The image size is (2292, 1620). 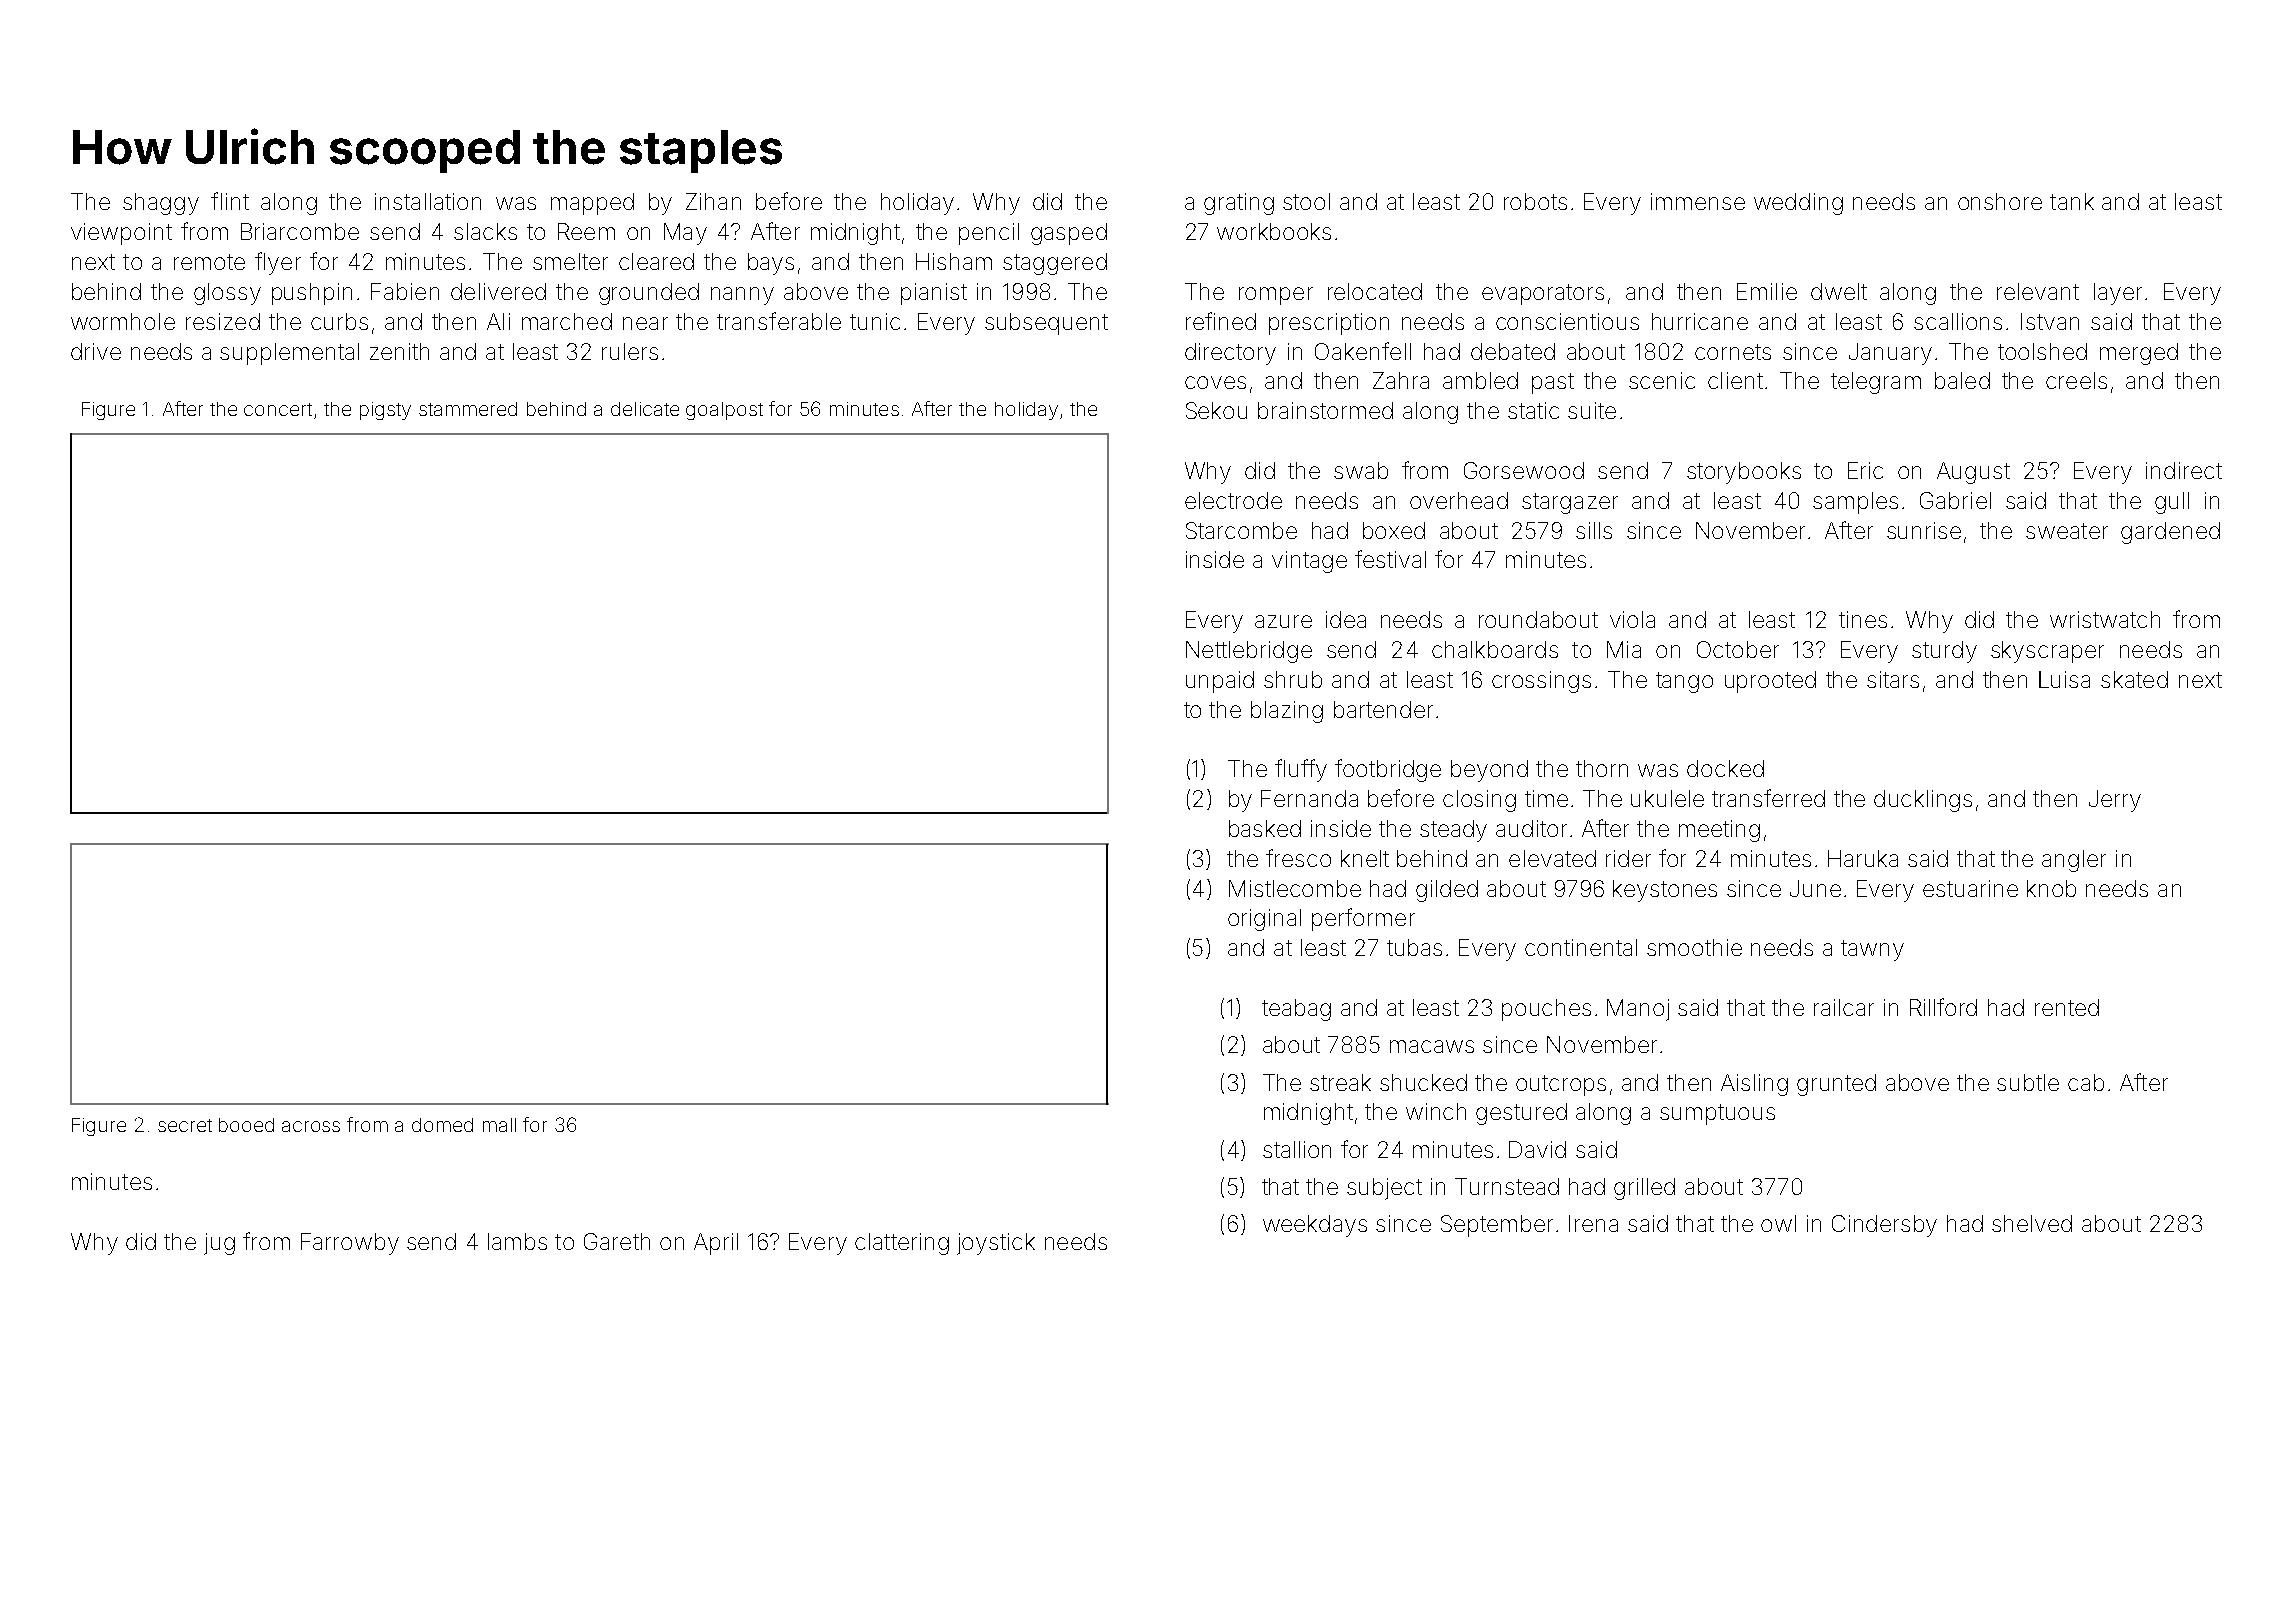 What do you see at coordinates (902, 1244) in the screenshot?
I see `clattering` at bounding box center [902, 1244].
